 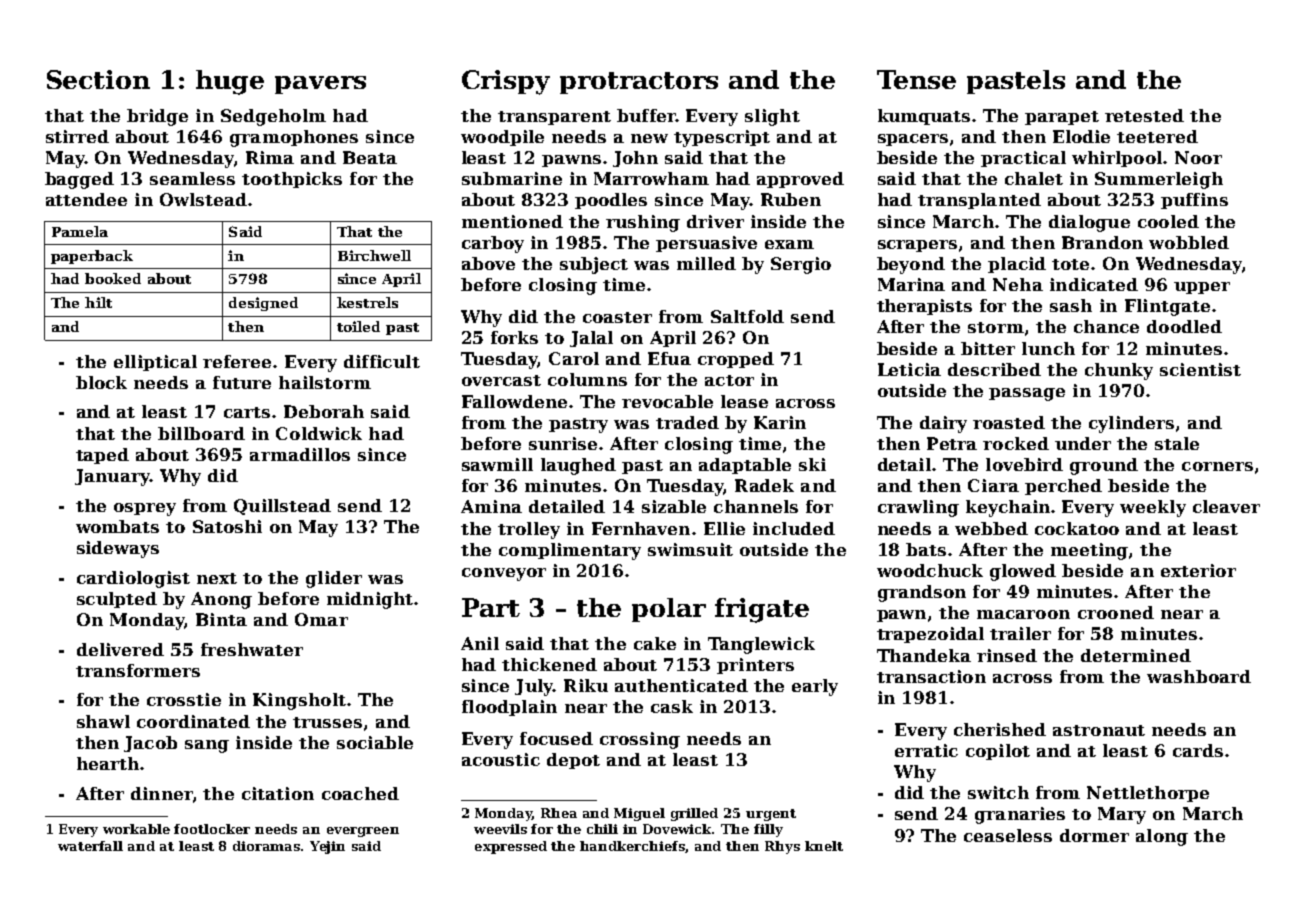 What do you see at coordinates (136, 829) in the document?
I see `workable` at bounding box center [136, 829].
